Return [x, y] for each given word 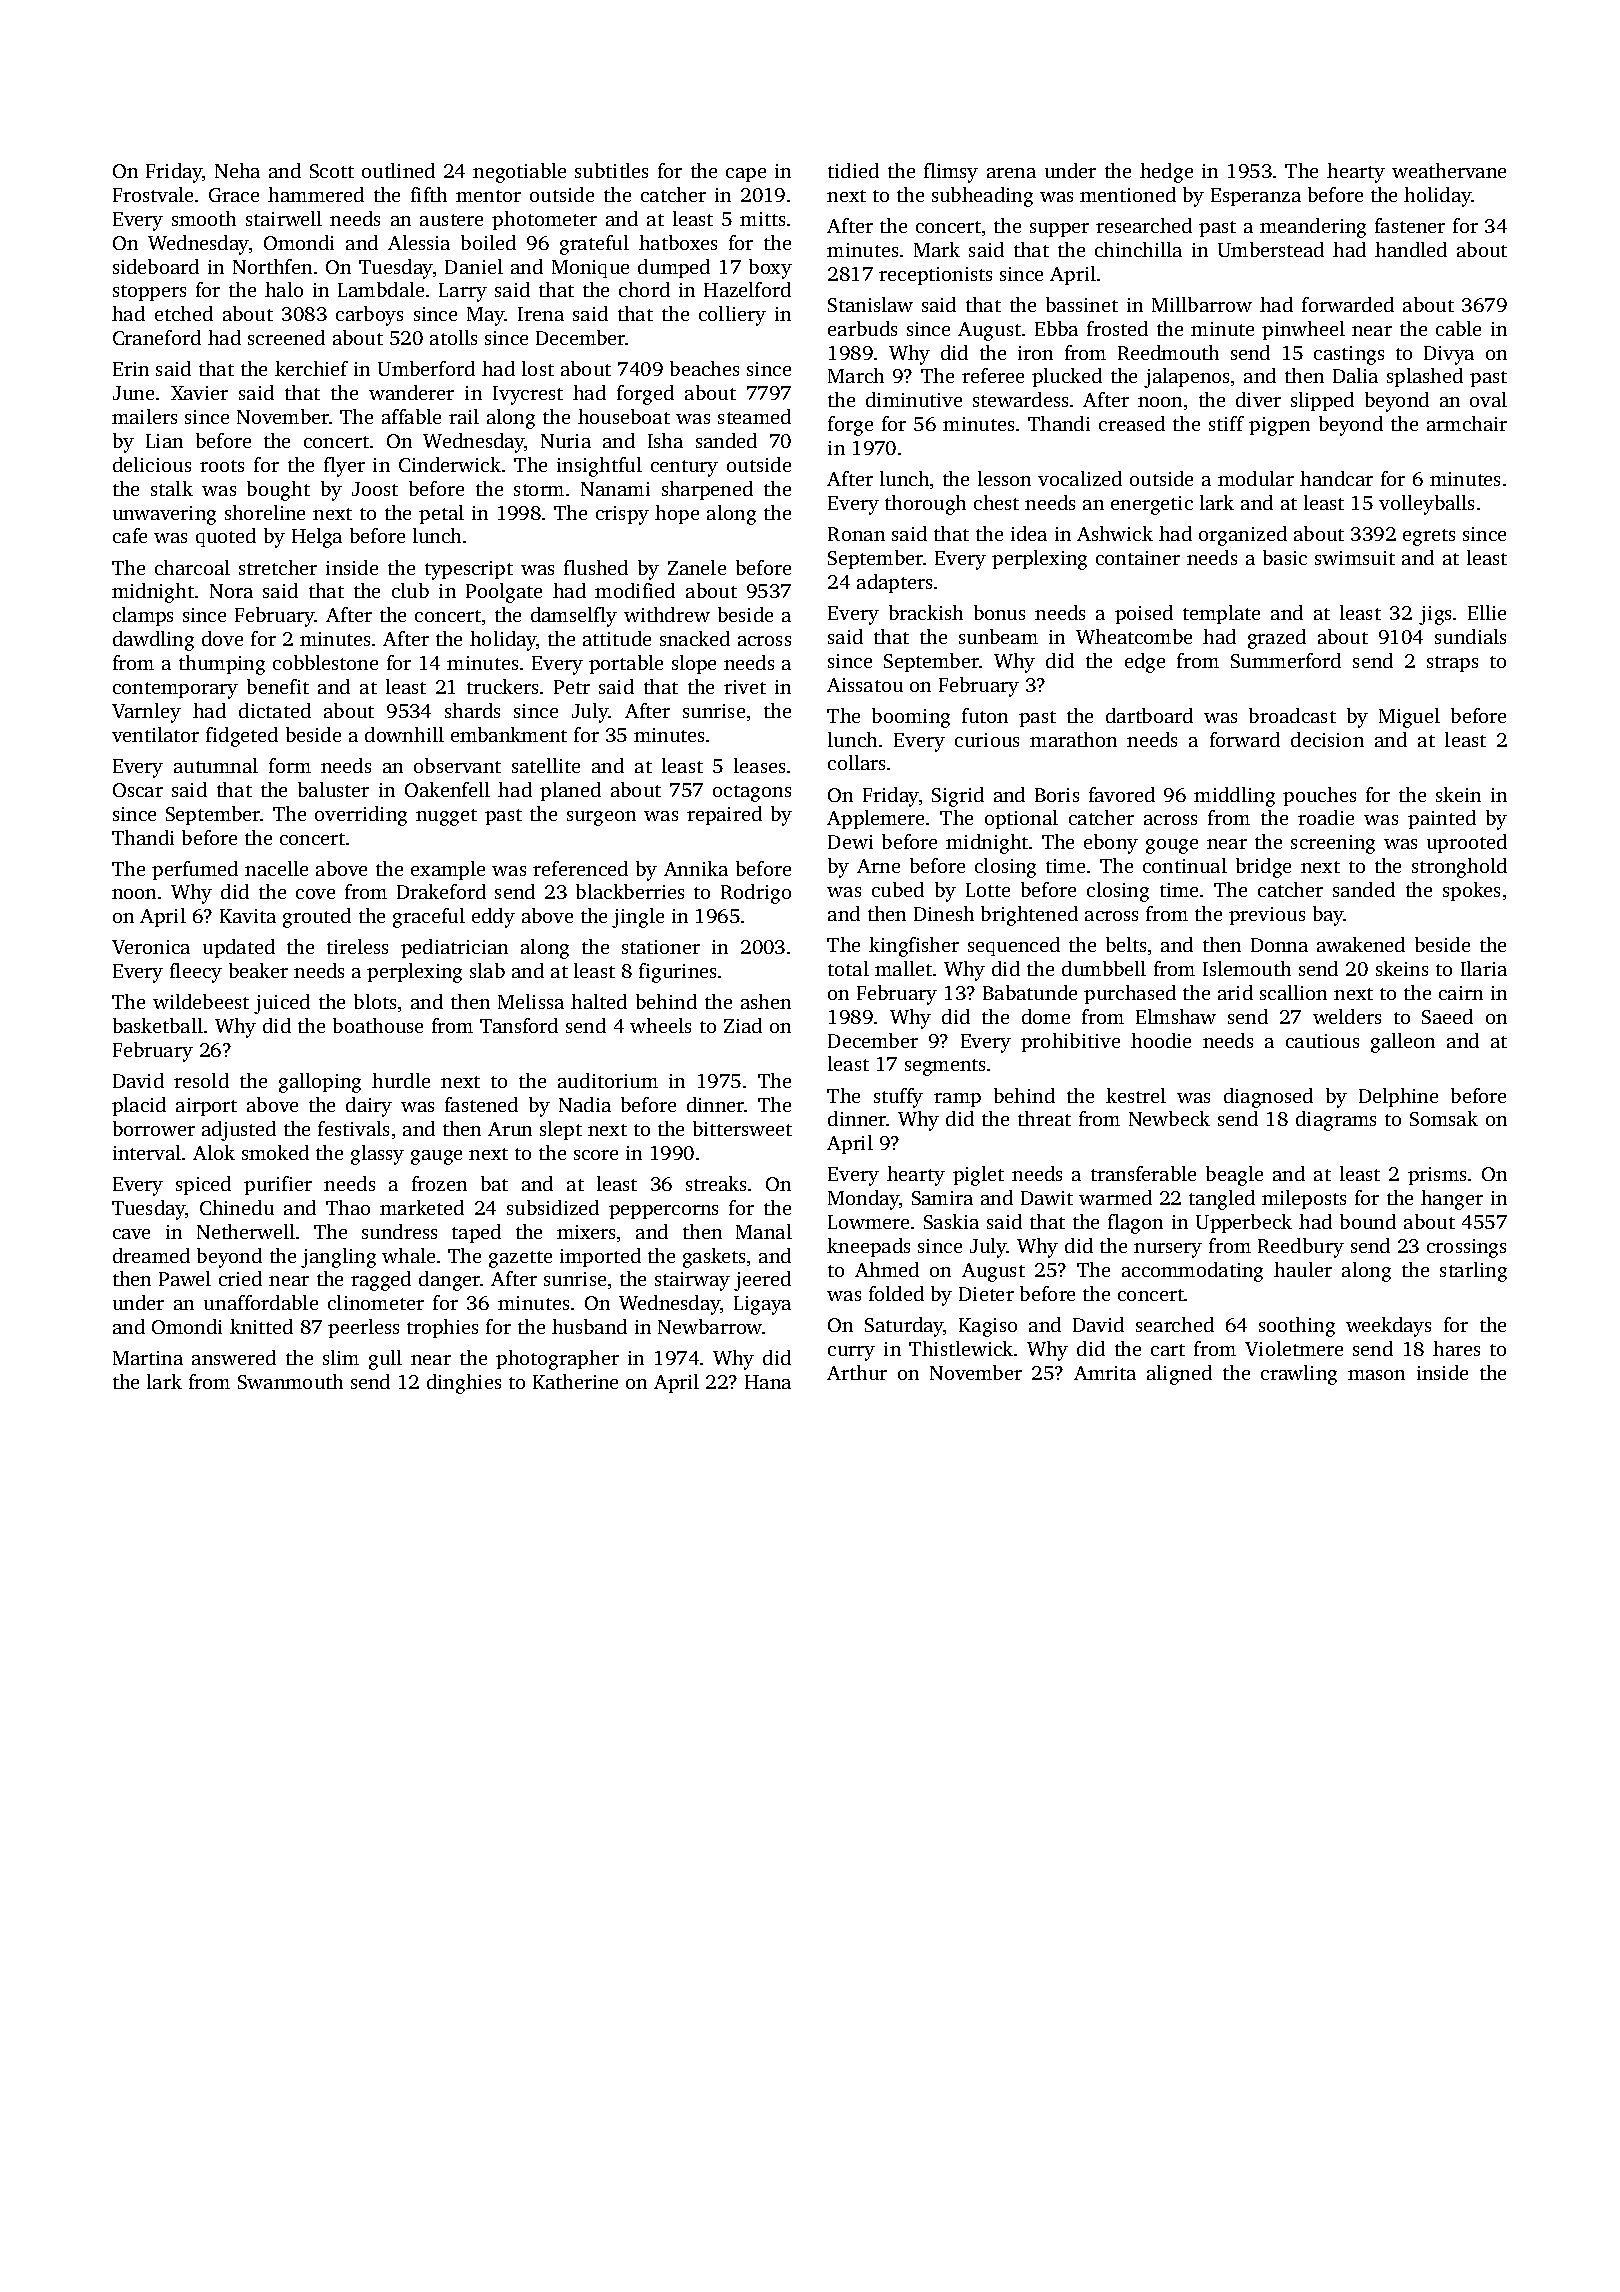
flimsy [951, 173]
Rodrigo [756, 894]
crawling [1299, 1375]
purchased [1130, 994]
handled [1411, 249]
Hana [768, 1382]
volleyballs [1426, 505]
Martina [148, 1358]
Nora [231, 591]
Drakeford [441, 891]
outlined [398, 170]
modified [635, 590]
